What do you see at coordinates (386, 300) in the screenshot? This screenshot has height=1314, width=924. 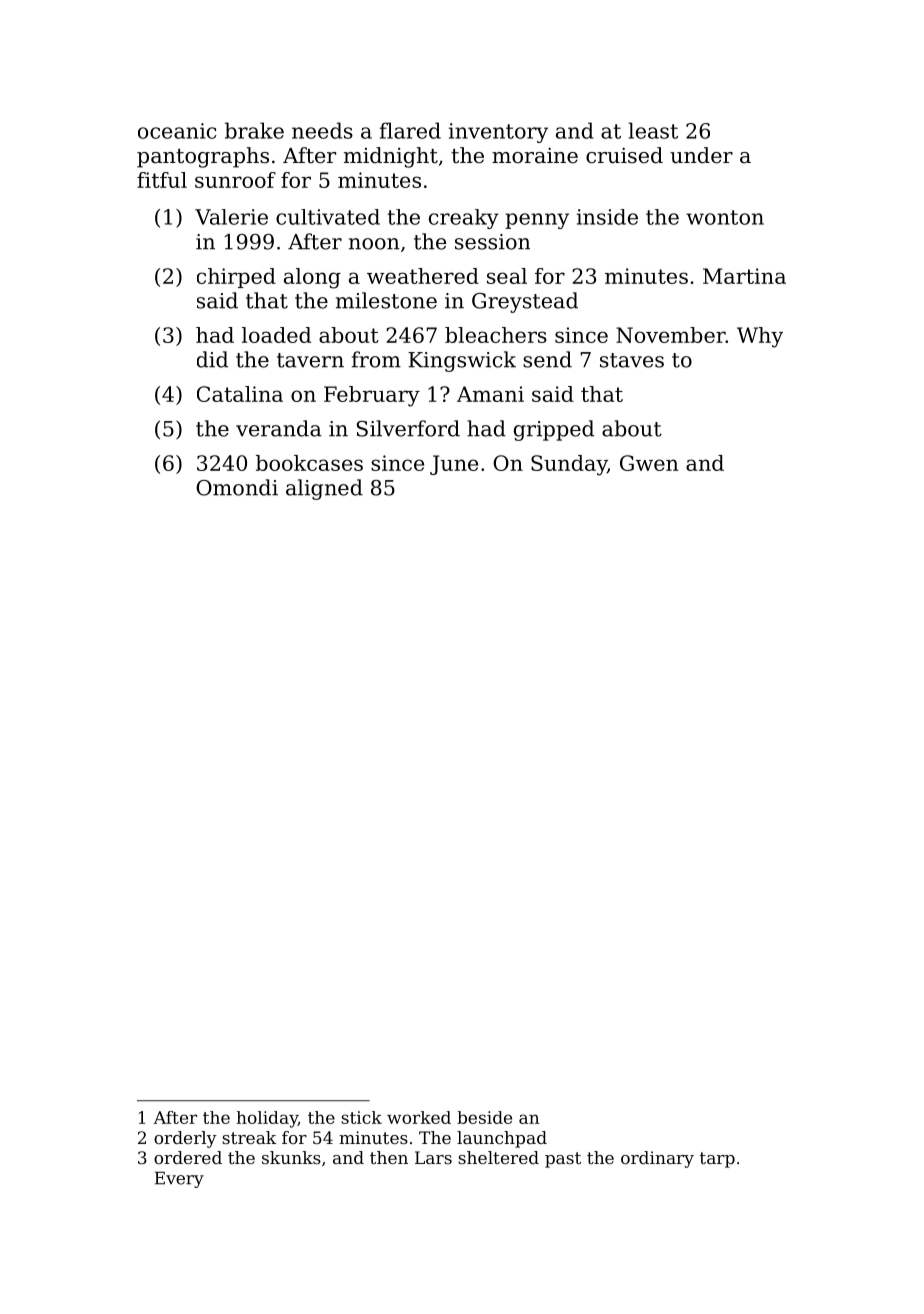 I see `milestone` at bounding box center [386, 300].
